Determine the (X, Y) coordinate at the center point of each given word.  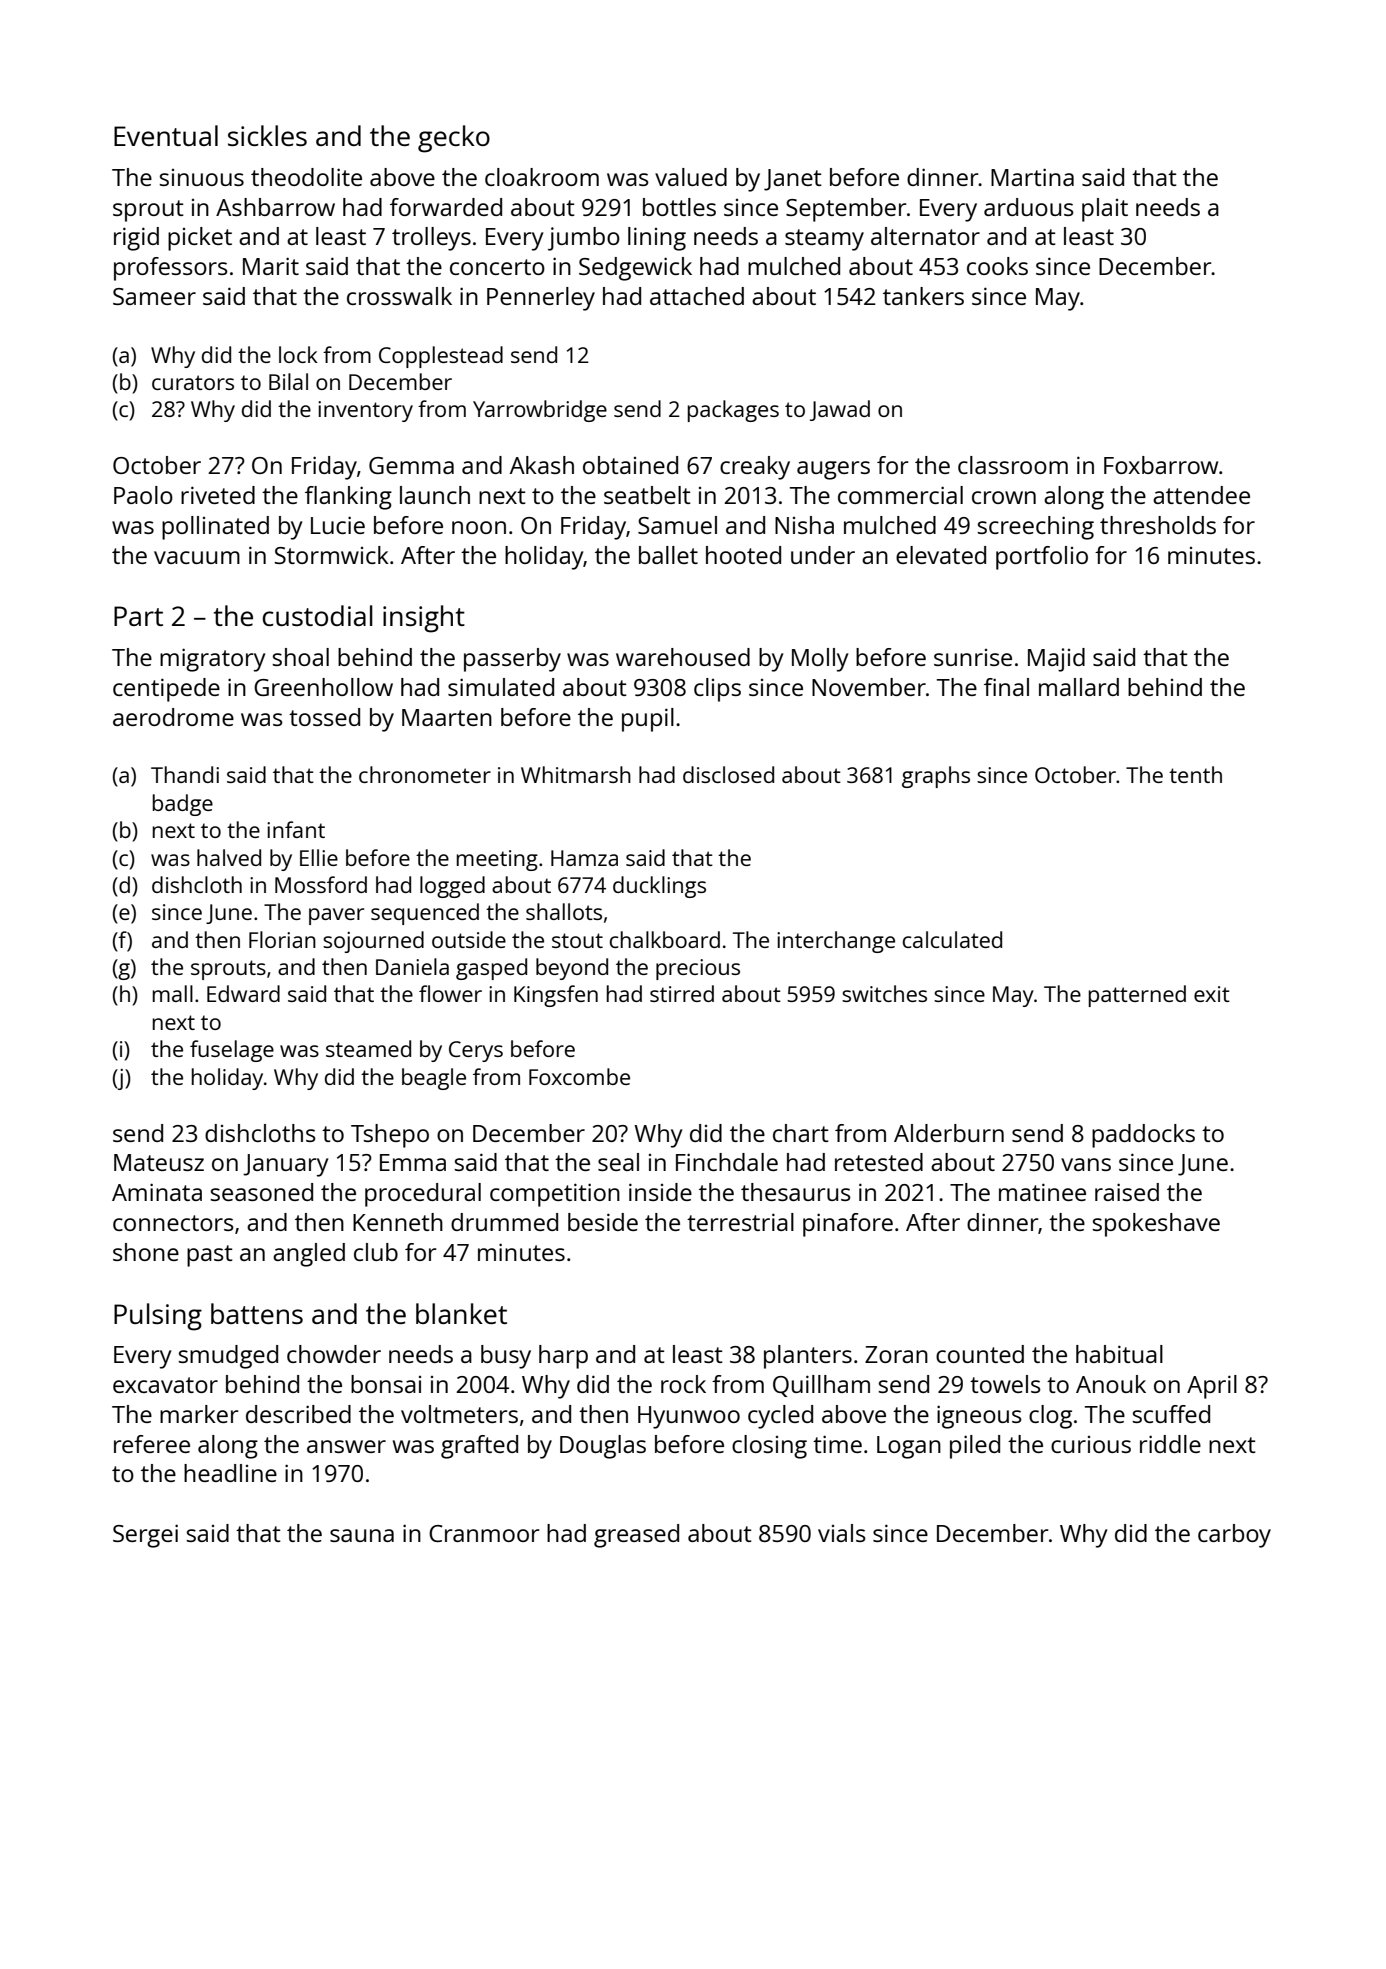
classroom (1013, 465)
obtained (630, 465)
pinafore (848, 1225)
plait (1105, 210)
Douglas (603, 1447)
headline (230, 1473)
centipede (166, 690)
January (285, 1165)
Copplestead (441, 357)
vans (1086, 1164)
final (1006, 687)
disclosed (728, 774)
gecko (454, 139)
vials (842, 1533)
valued (691, 177)
